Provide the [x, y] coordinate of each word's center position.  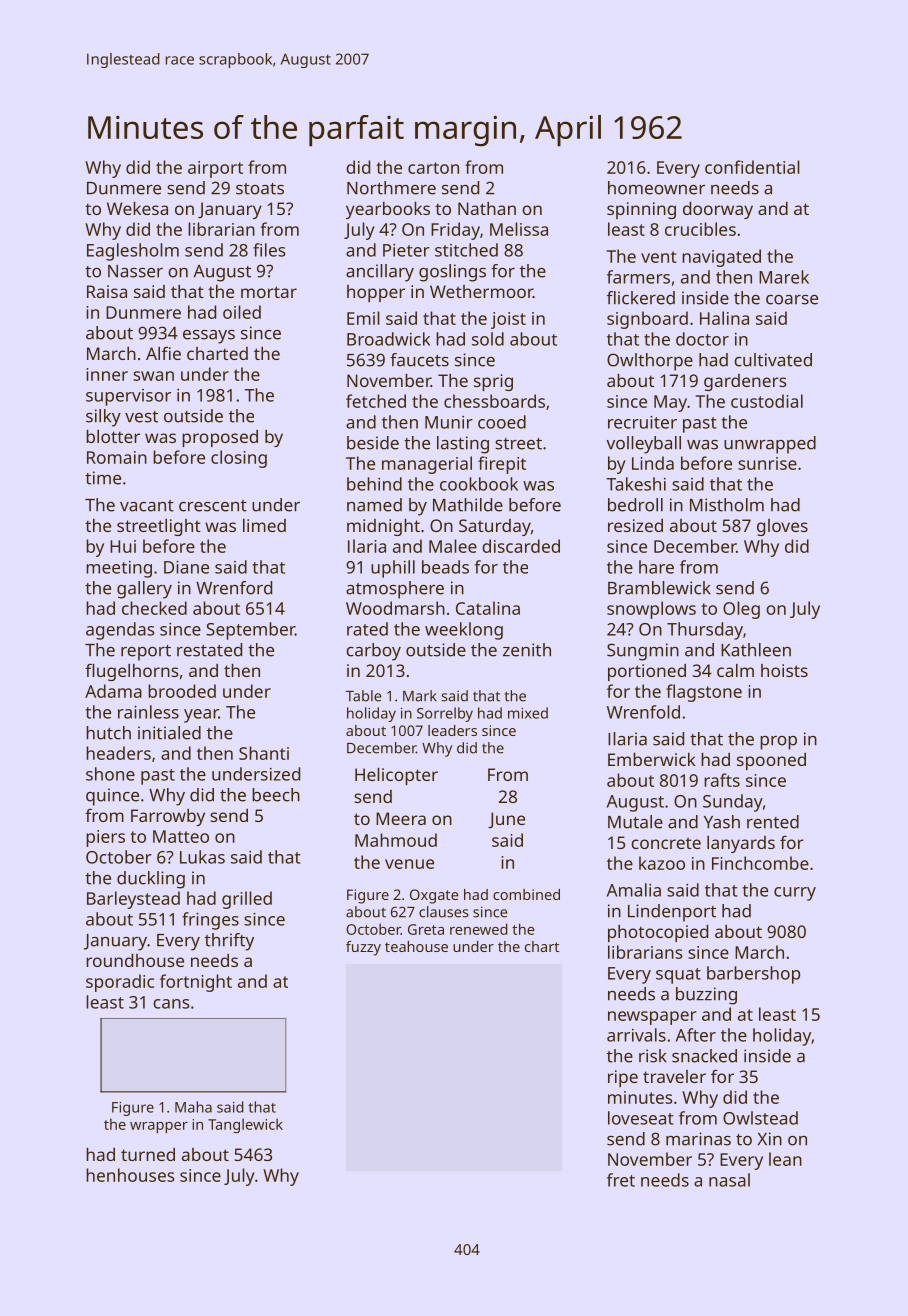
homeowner [656, 188]
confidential [752, 167]
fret [621, 1180]
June [506, 820]
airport [215, 169]
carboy [373, 652]
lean [785, 1159]
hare [656, 567]
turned [148, 1154]
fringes [210, 921]
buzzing [706, 996]
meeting [119, 569]
